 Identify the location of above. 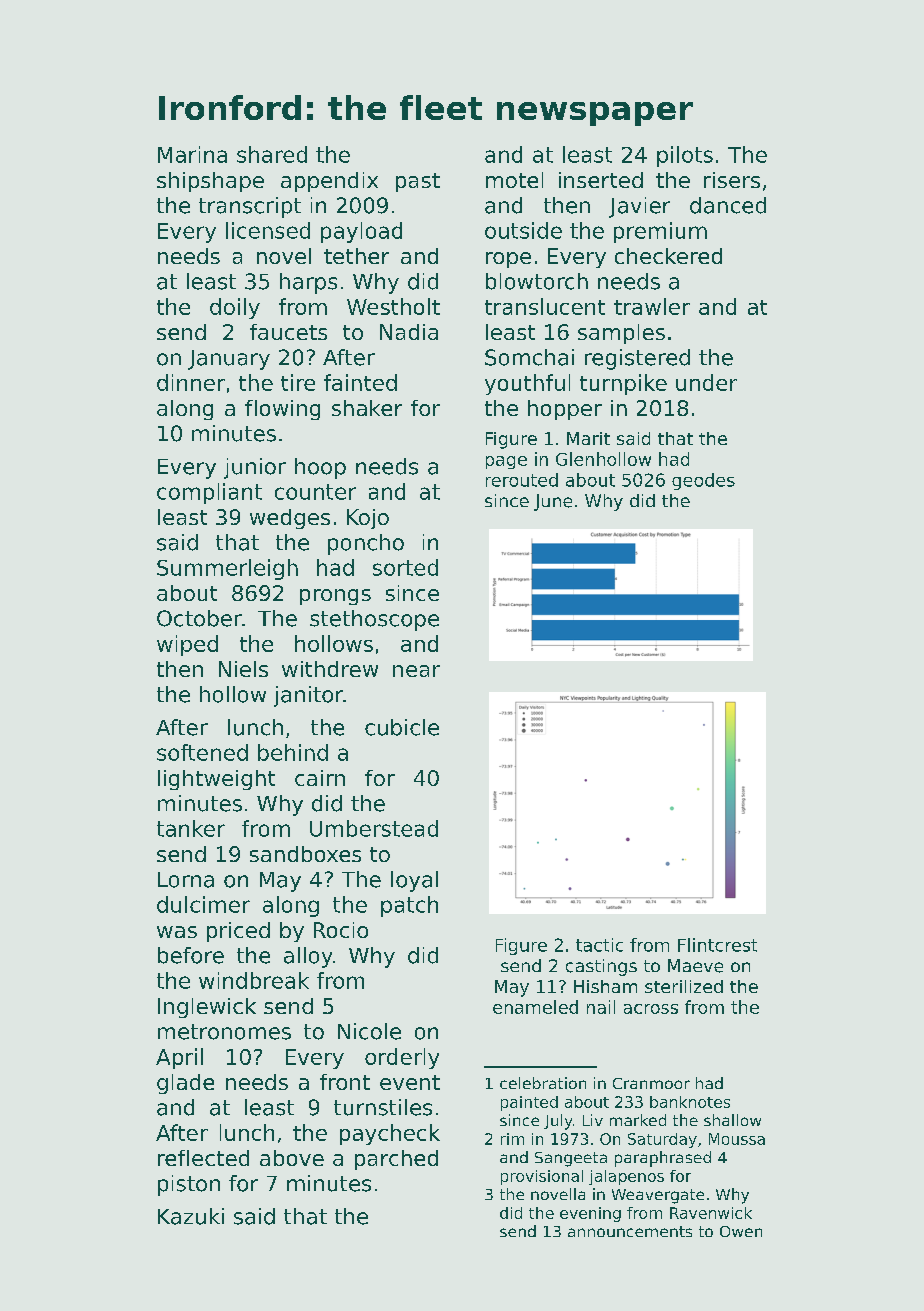
(292, 1158).
